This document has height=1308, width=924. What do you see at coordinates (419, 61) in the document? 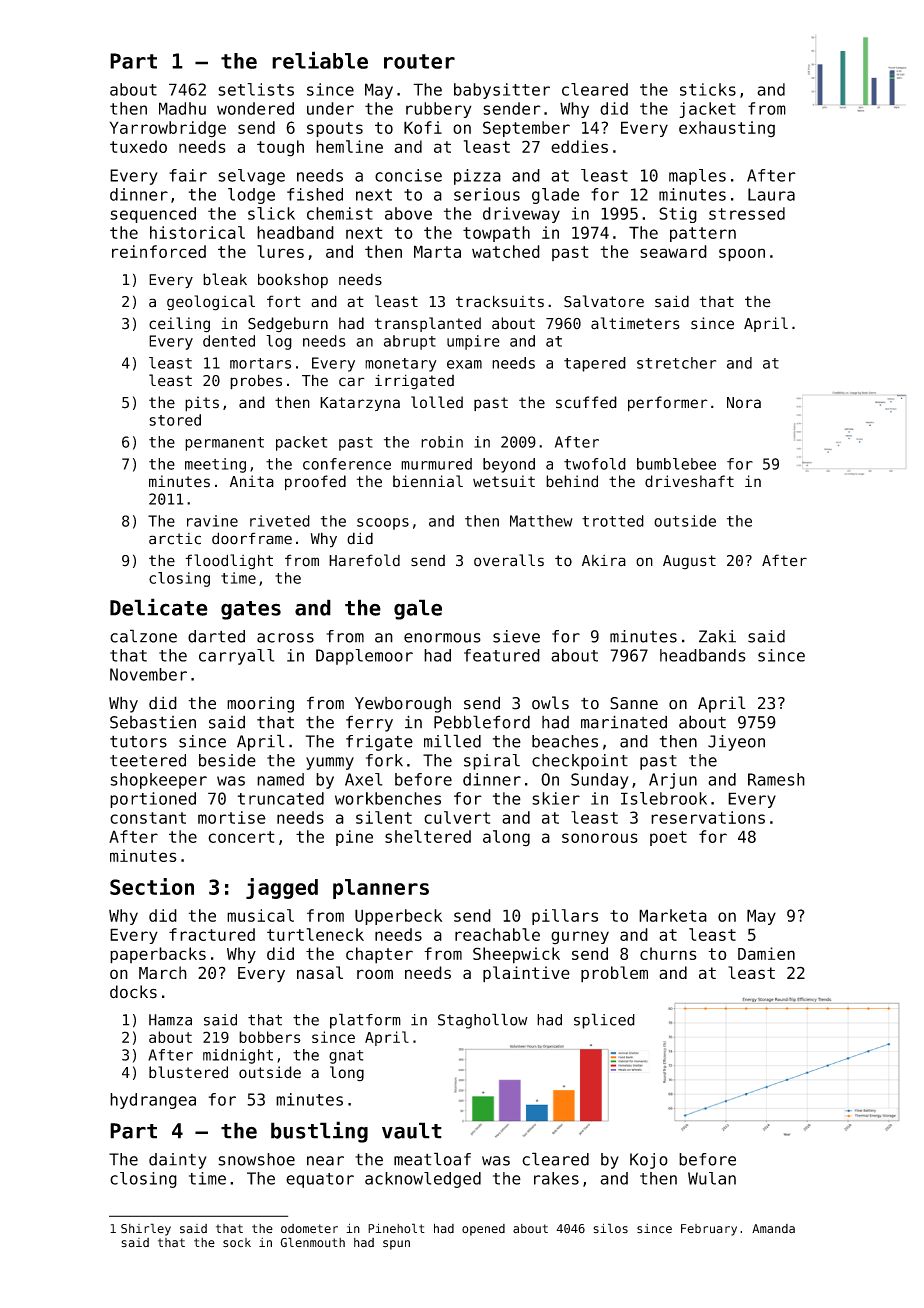
I see `router` at bounding box center [419, 61].
